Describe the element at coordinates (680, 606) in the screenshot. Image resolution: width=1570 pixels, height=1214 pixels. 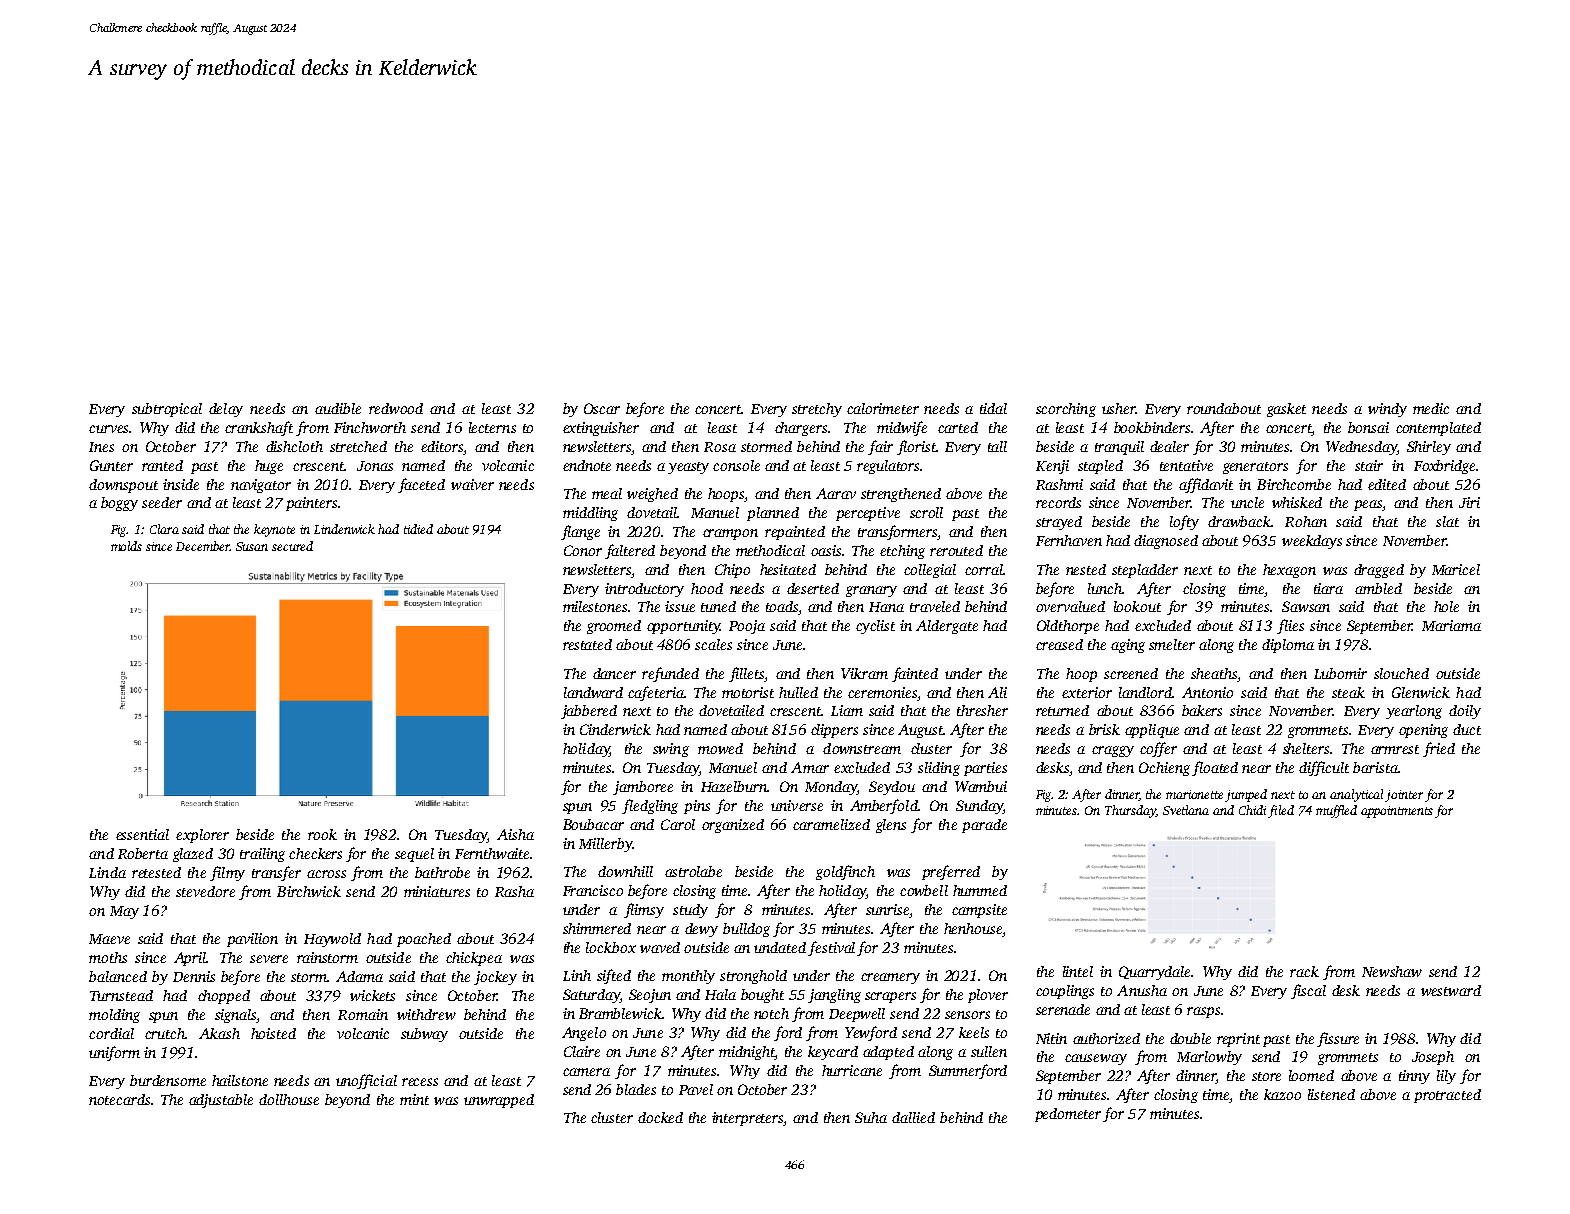
I see `issue` at that location.
